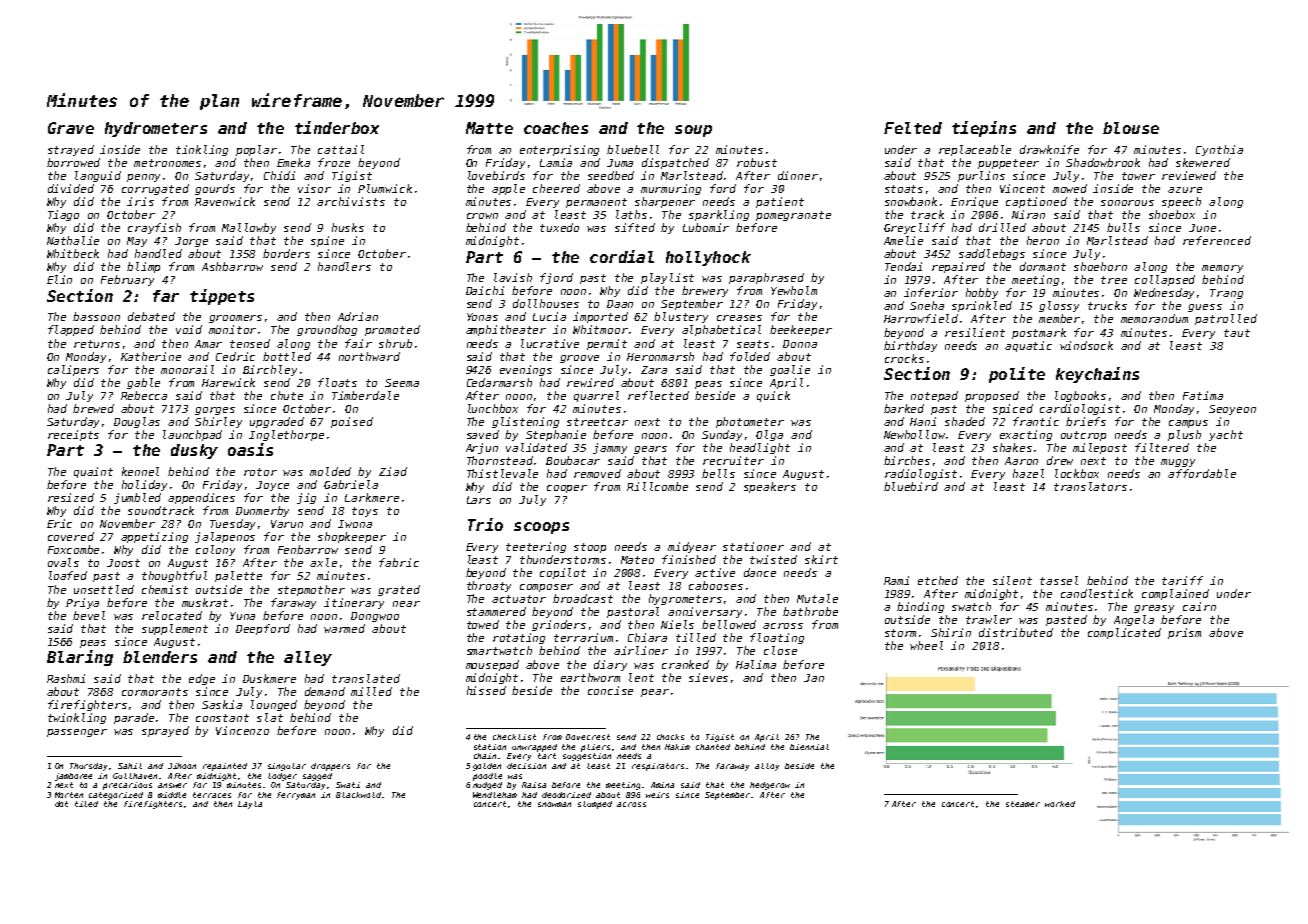  Describe the element at coordinates (1131, 128) in the image. I see `blouse` at that location.
